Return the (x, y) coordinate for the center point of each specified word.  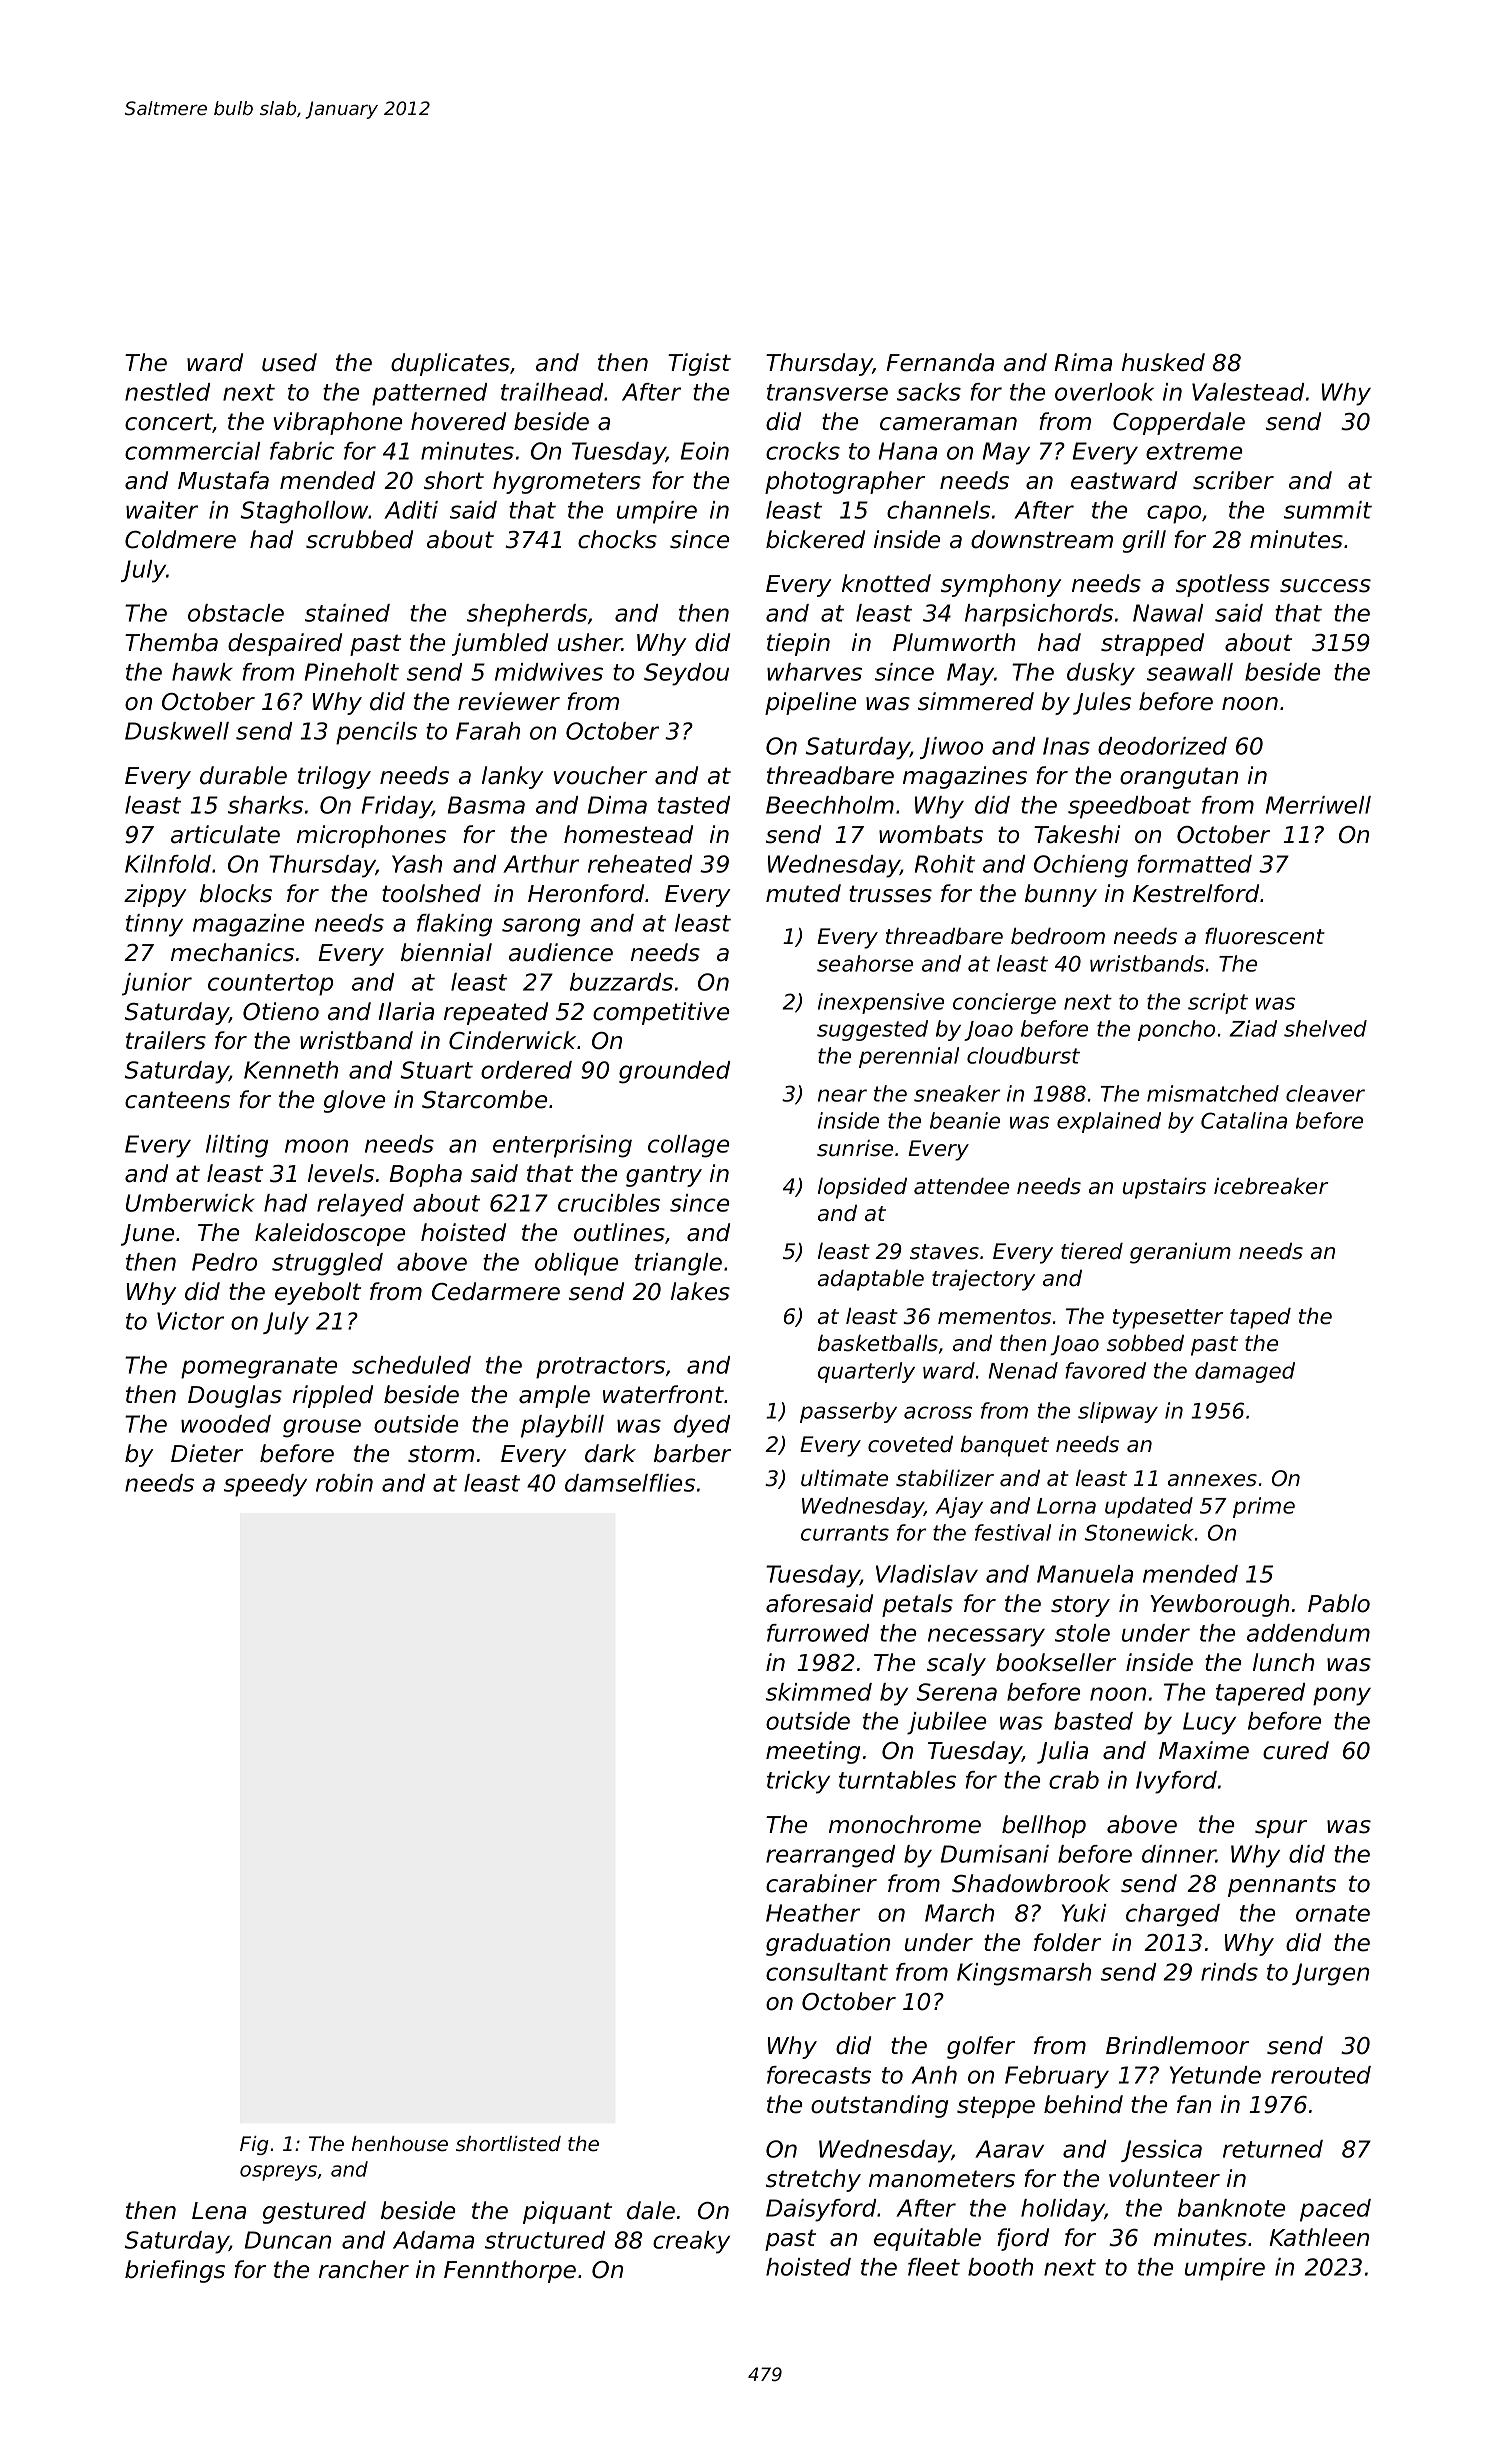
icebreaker (1271, 1186)
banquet (1005, 1446)
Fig (254, 2145)
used (289, 362)
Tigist (699, 364)
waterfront (663, 1394)
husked (1163, 362)
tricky (798, 1782)
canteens (177, 1100)
